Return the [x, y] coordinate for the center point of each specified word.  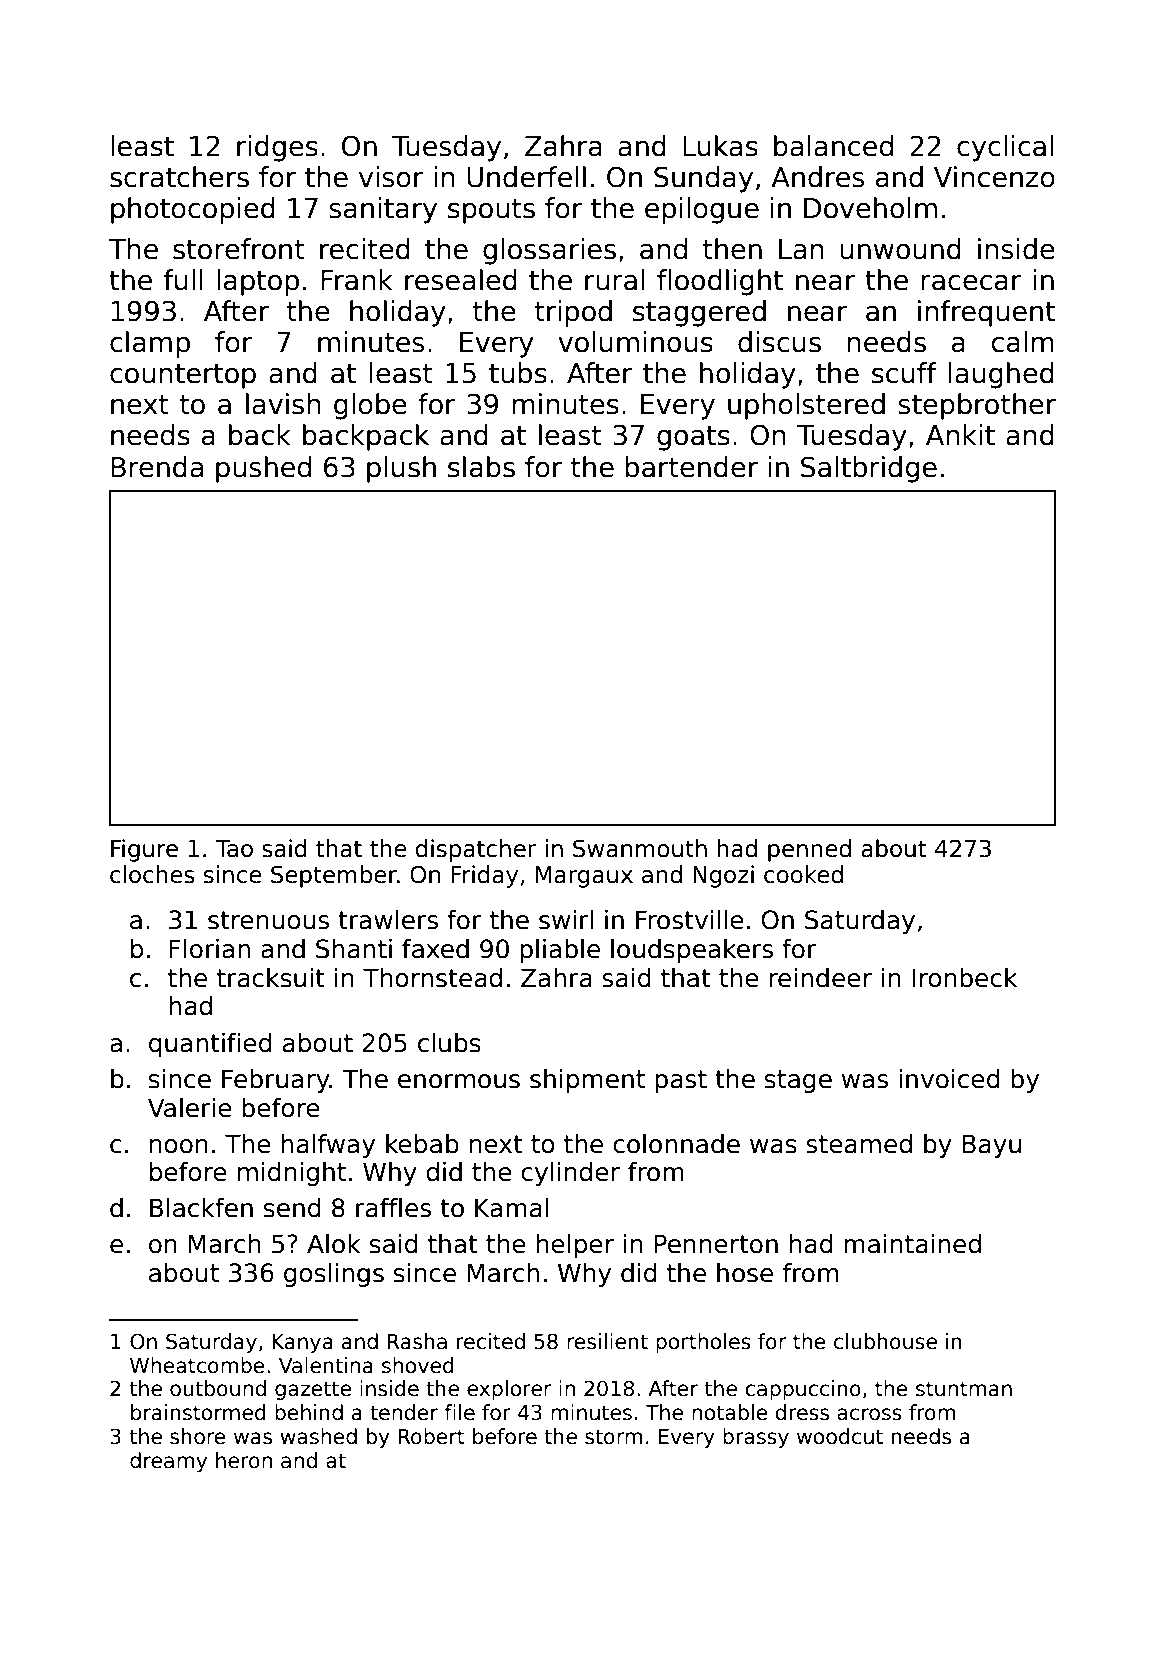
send [292, 1208]
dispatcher [476, 850]
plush [401, 469]
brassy [756, 1438]
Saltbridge [869, 469]
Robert [431, 1436]
